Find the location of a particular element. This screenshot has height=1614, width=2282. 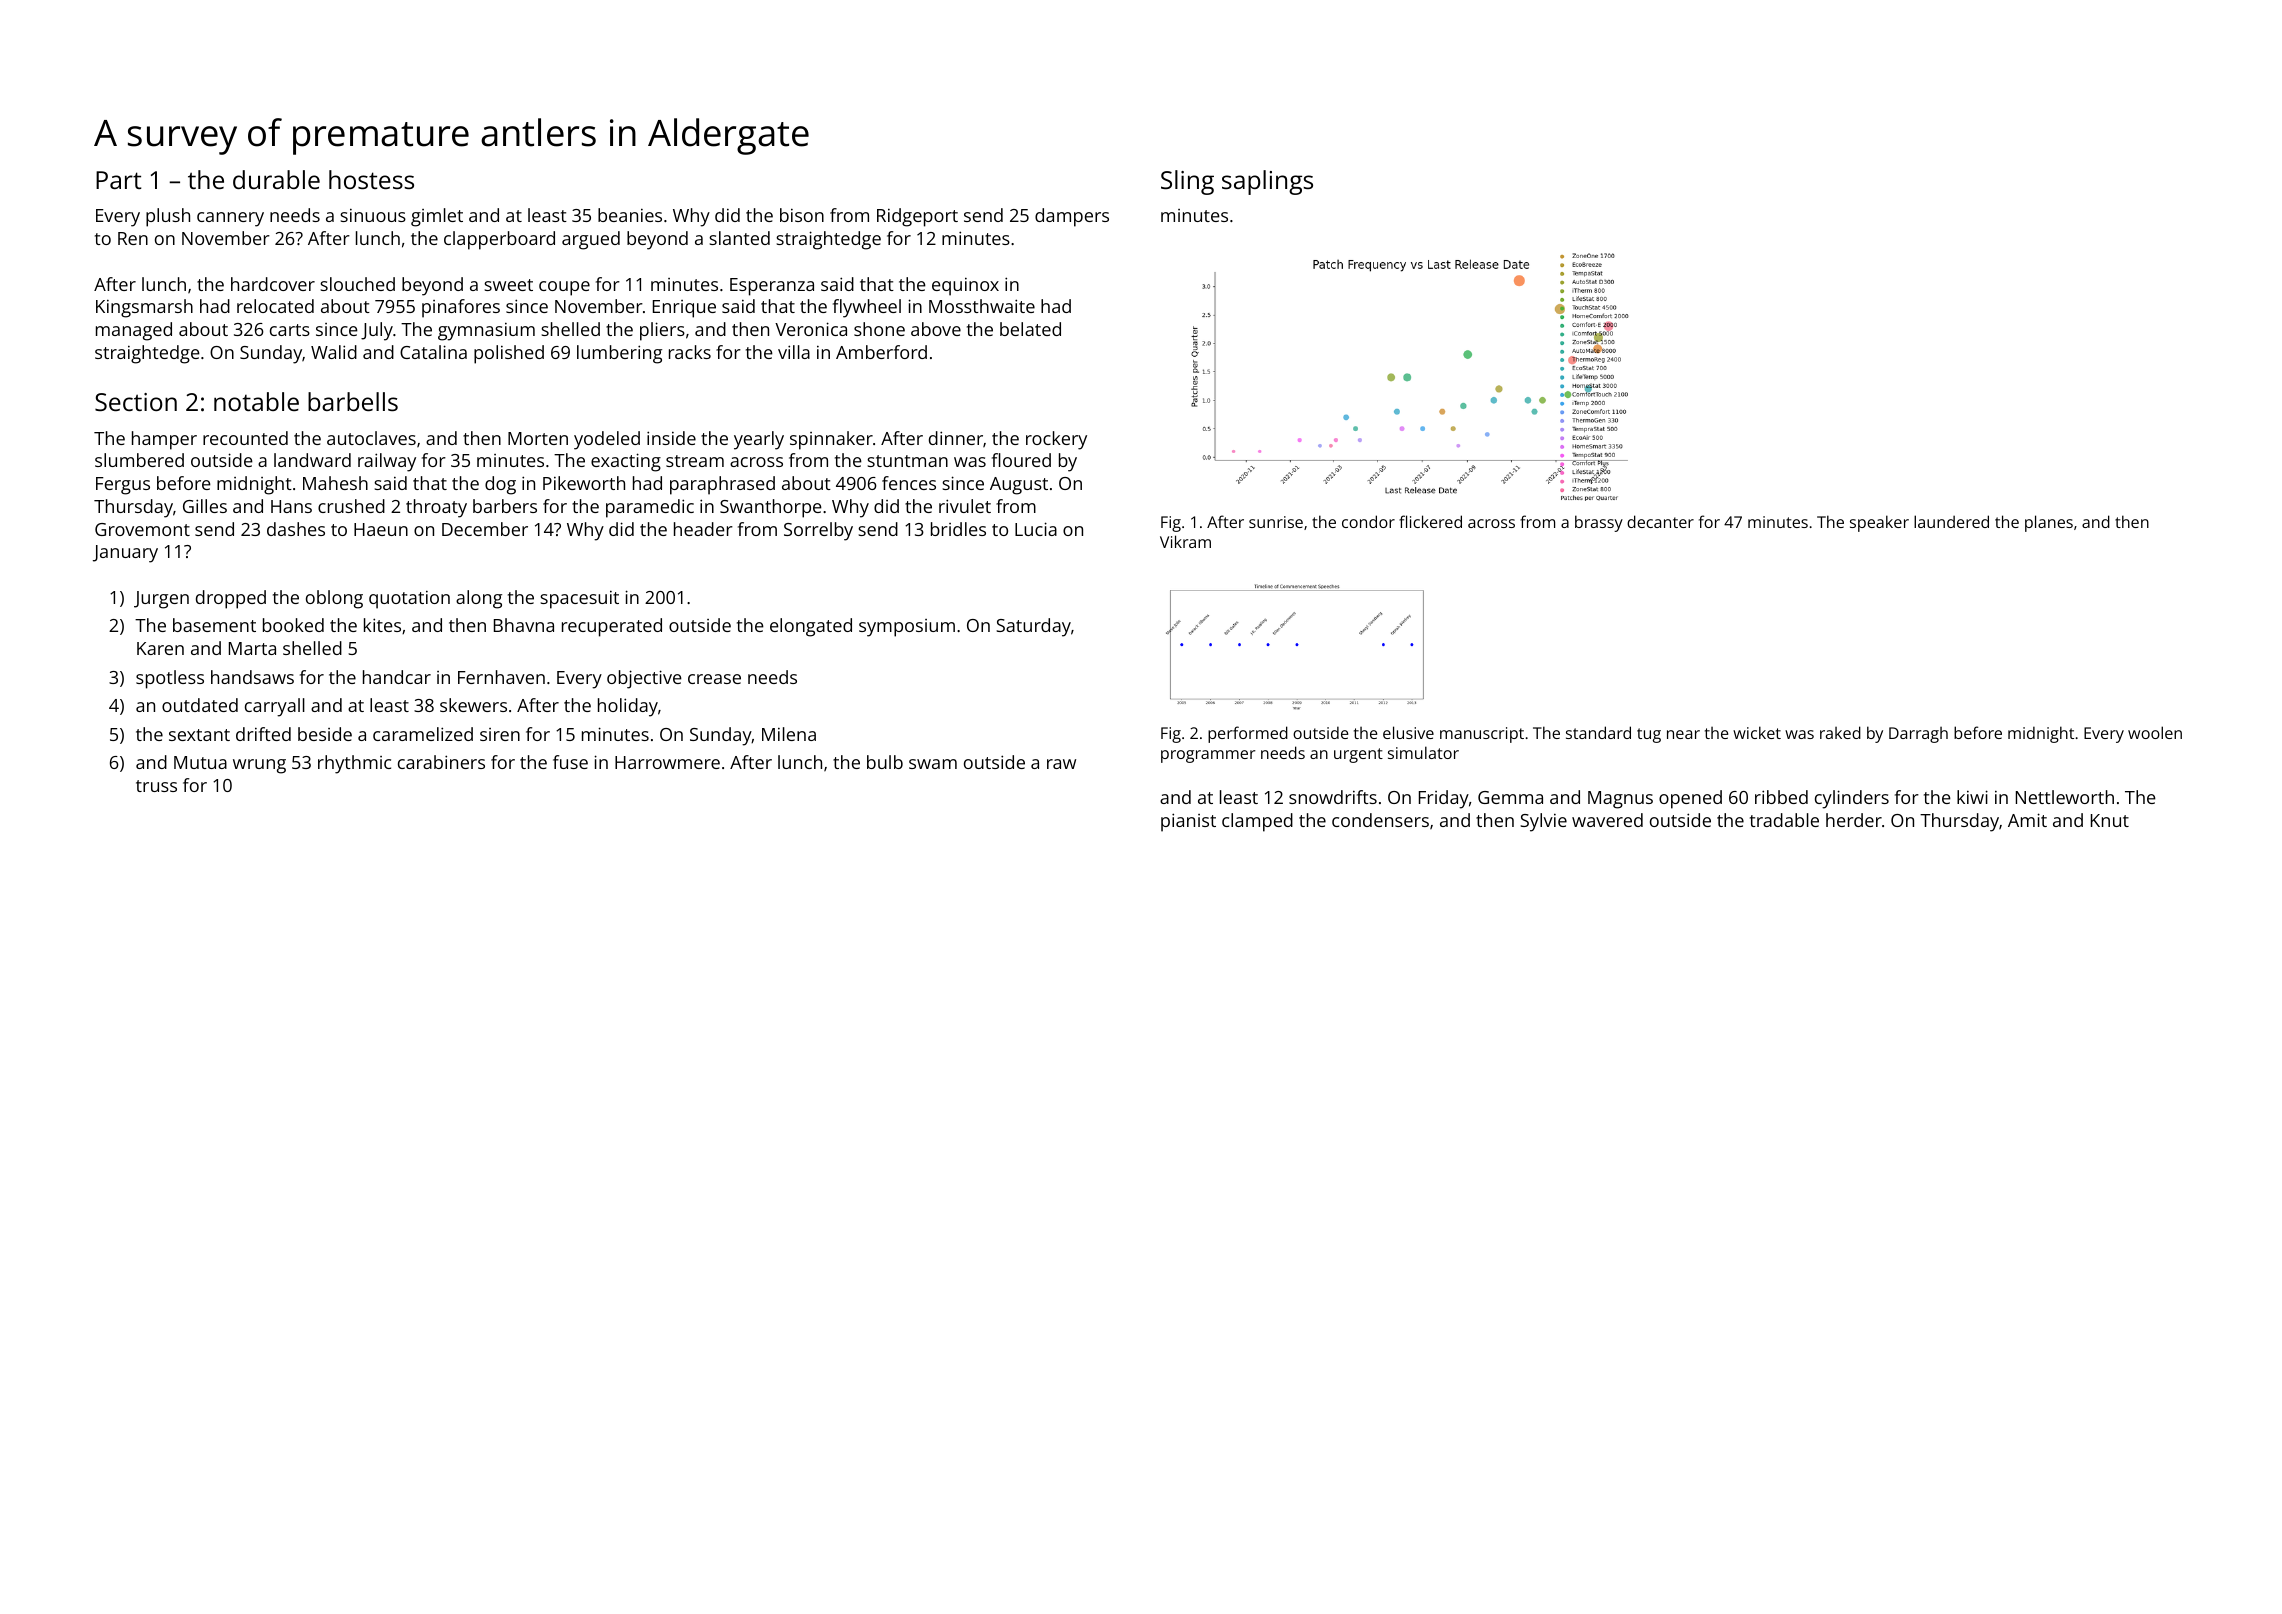

herder is located at coordinates (1854, 820).
